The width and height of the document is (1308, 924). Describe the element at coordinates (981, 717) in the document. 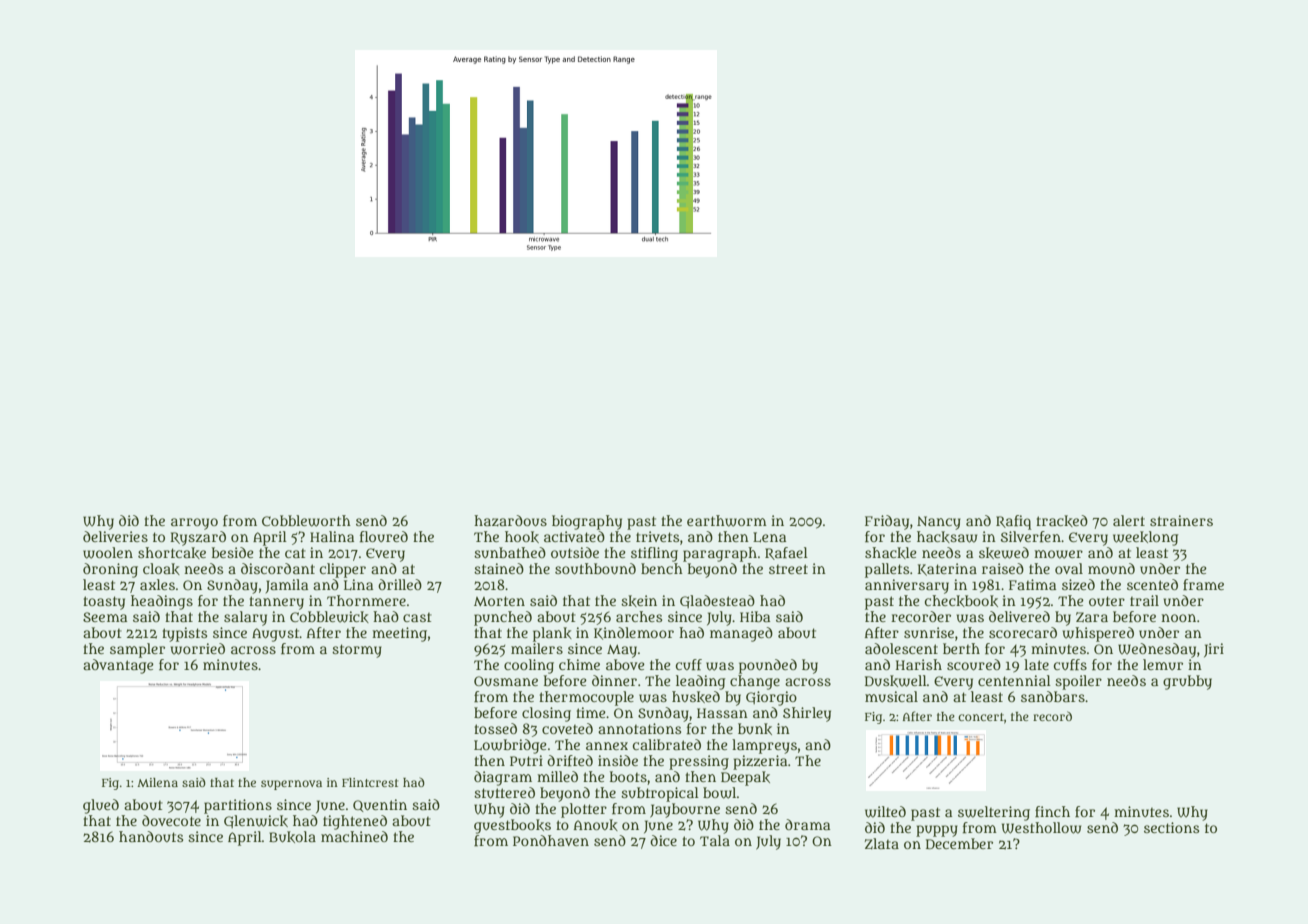

I see `concert` at that location.
